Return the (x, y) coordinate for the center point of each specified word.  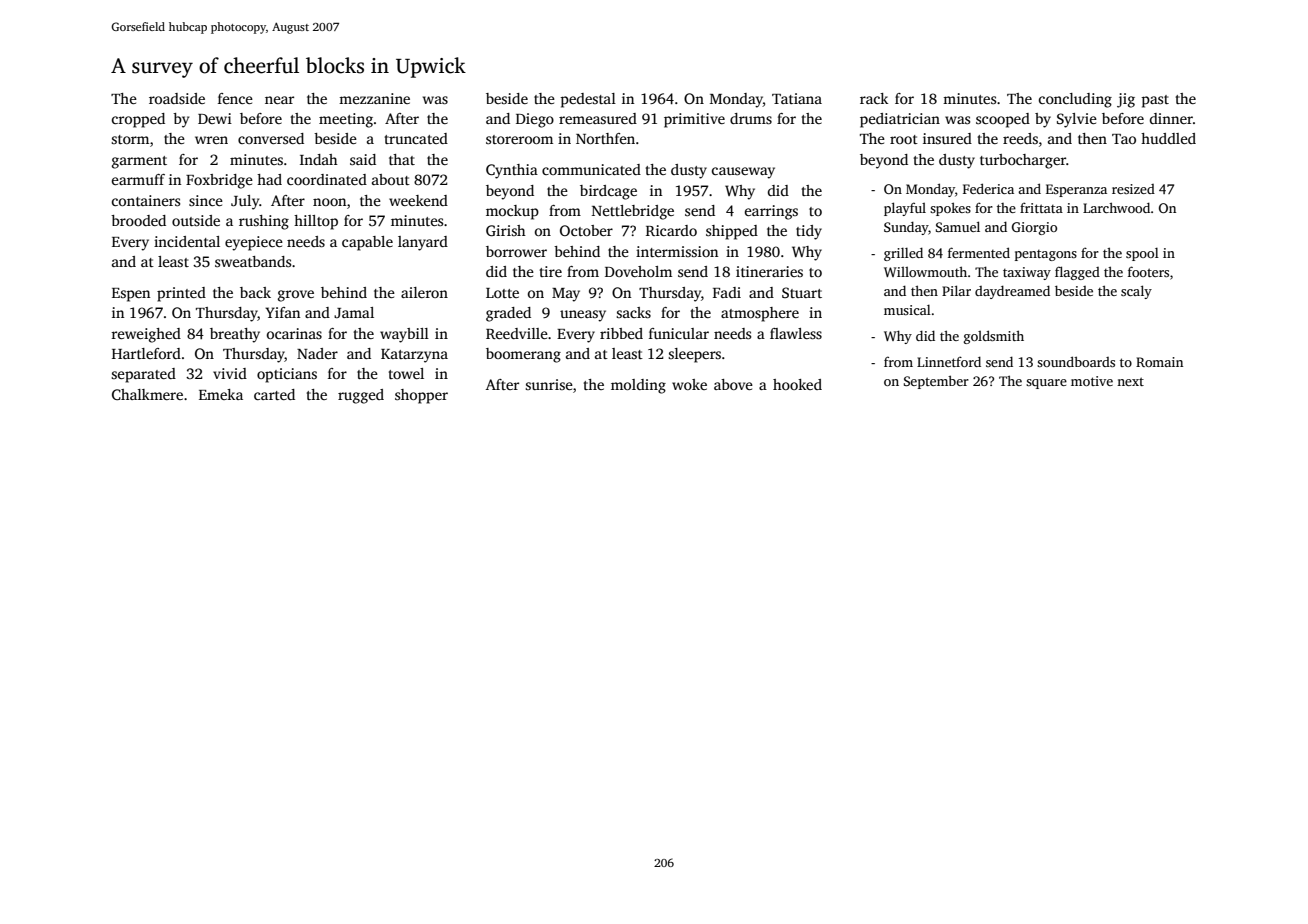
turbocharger (1023, 161)
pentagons (1046, 255)
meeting (346, 120)
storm (130, 139)
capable (367, 243)
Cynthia (512, 171)
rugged (361, 396)
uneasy (583, 316)
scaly (1136, 292)
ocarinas (294, 333)
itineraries (769, 271)
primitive (694, 120)
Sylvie (1077, 120)
